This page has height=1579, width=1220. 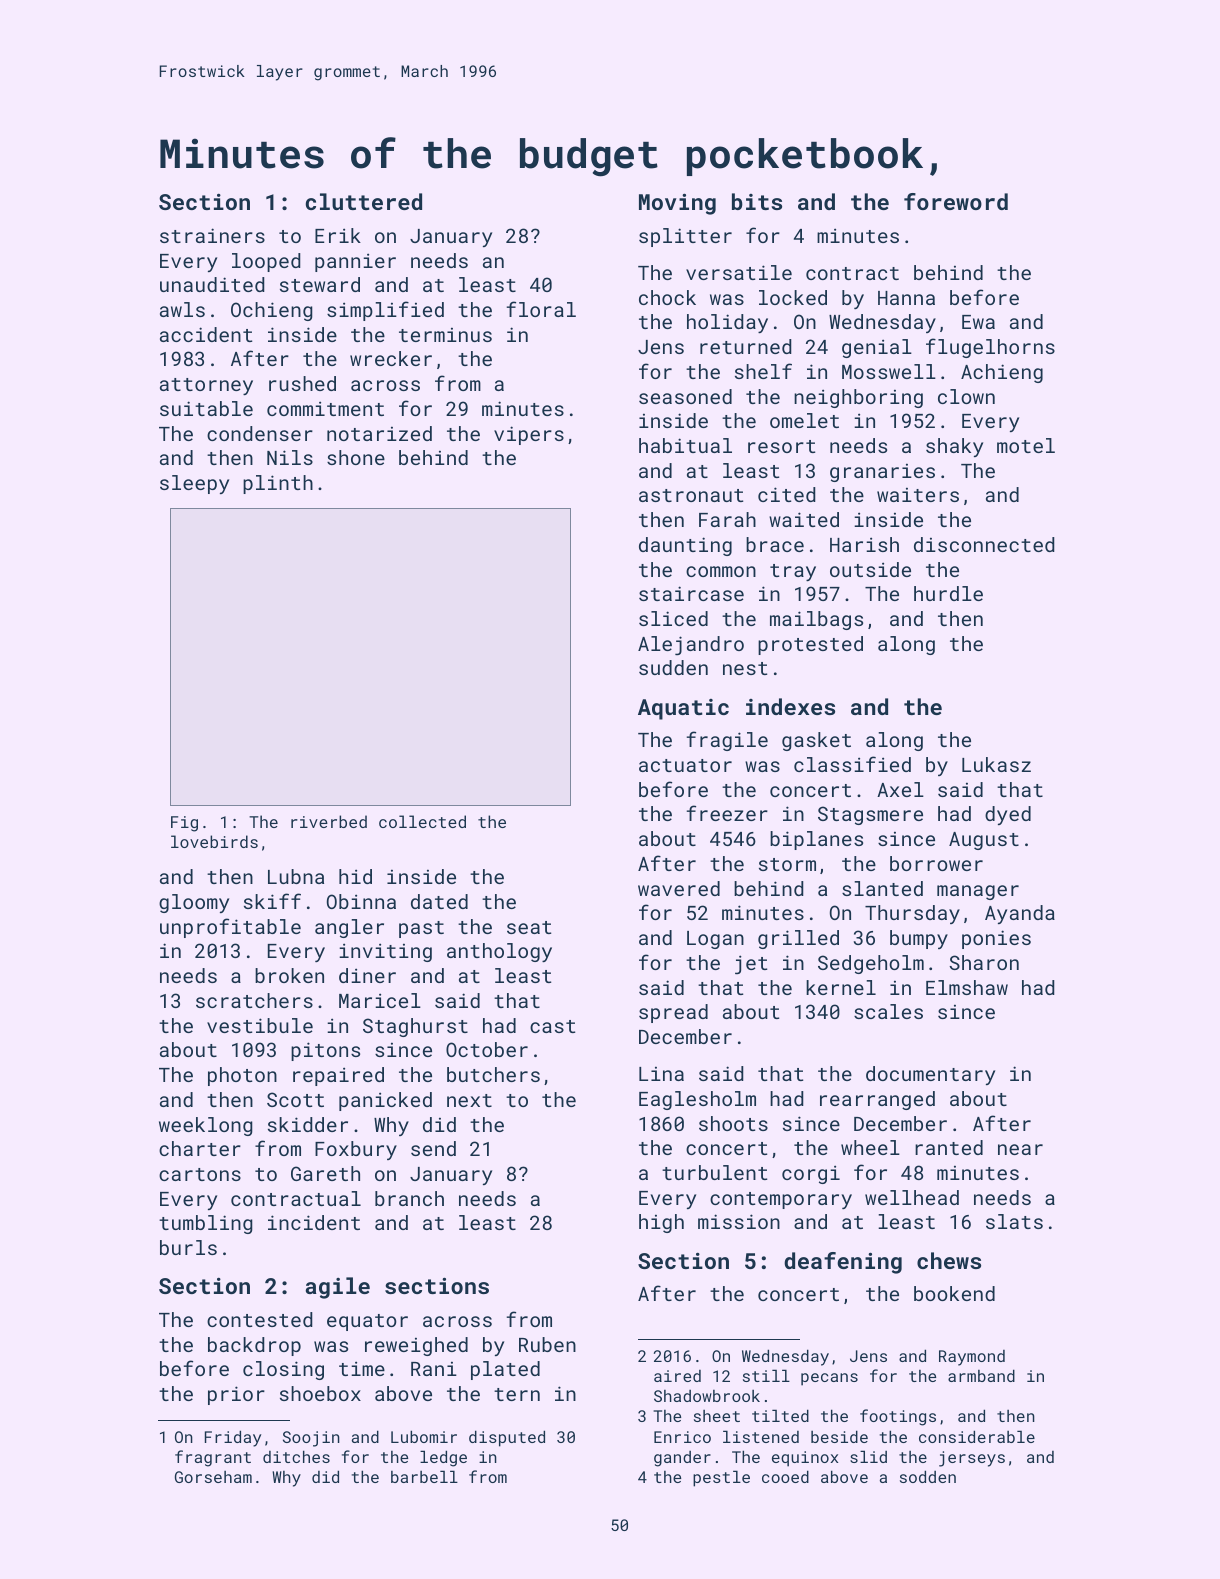 What do you see at coordinates (984, 841) in the page?
I see `August` at bounding box center [984, 841].
